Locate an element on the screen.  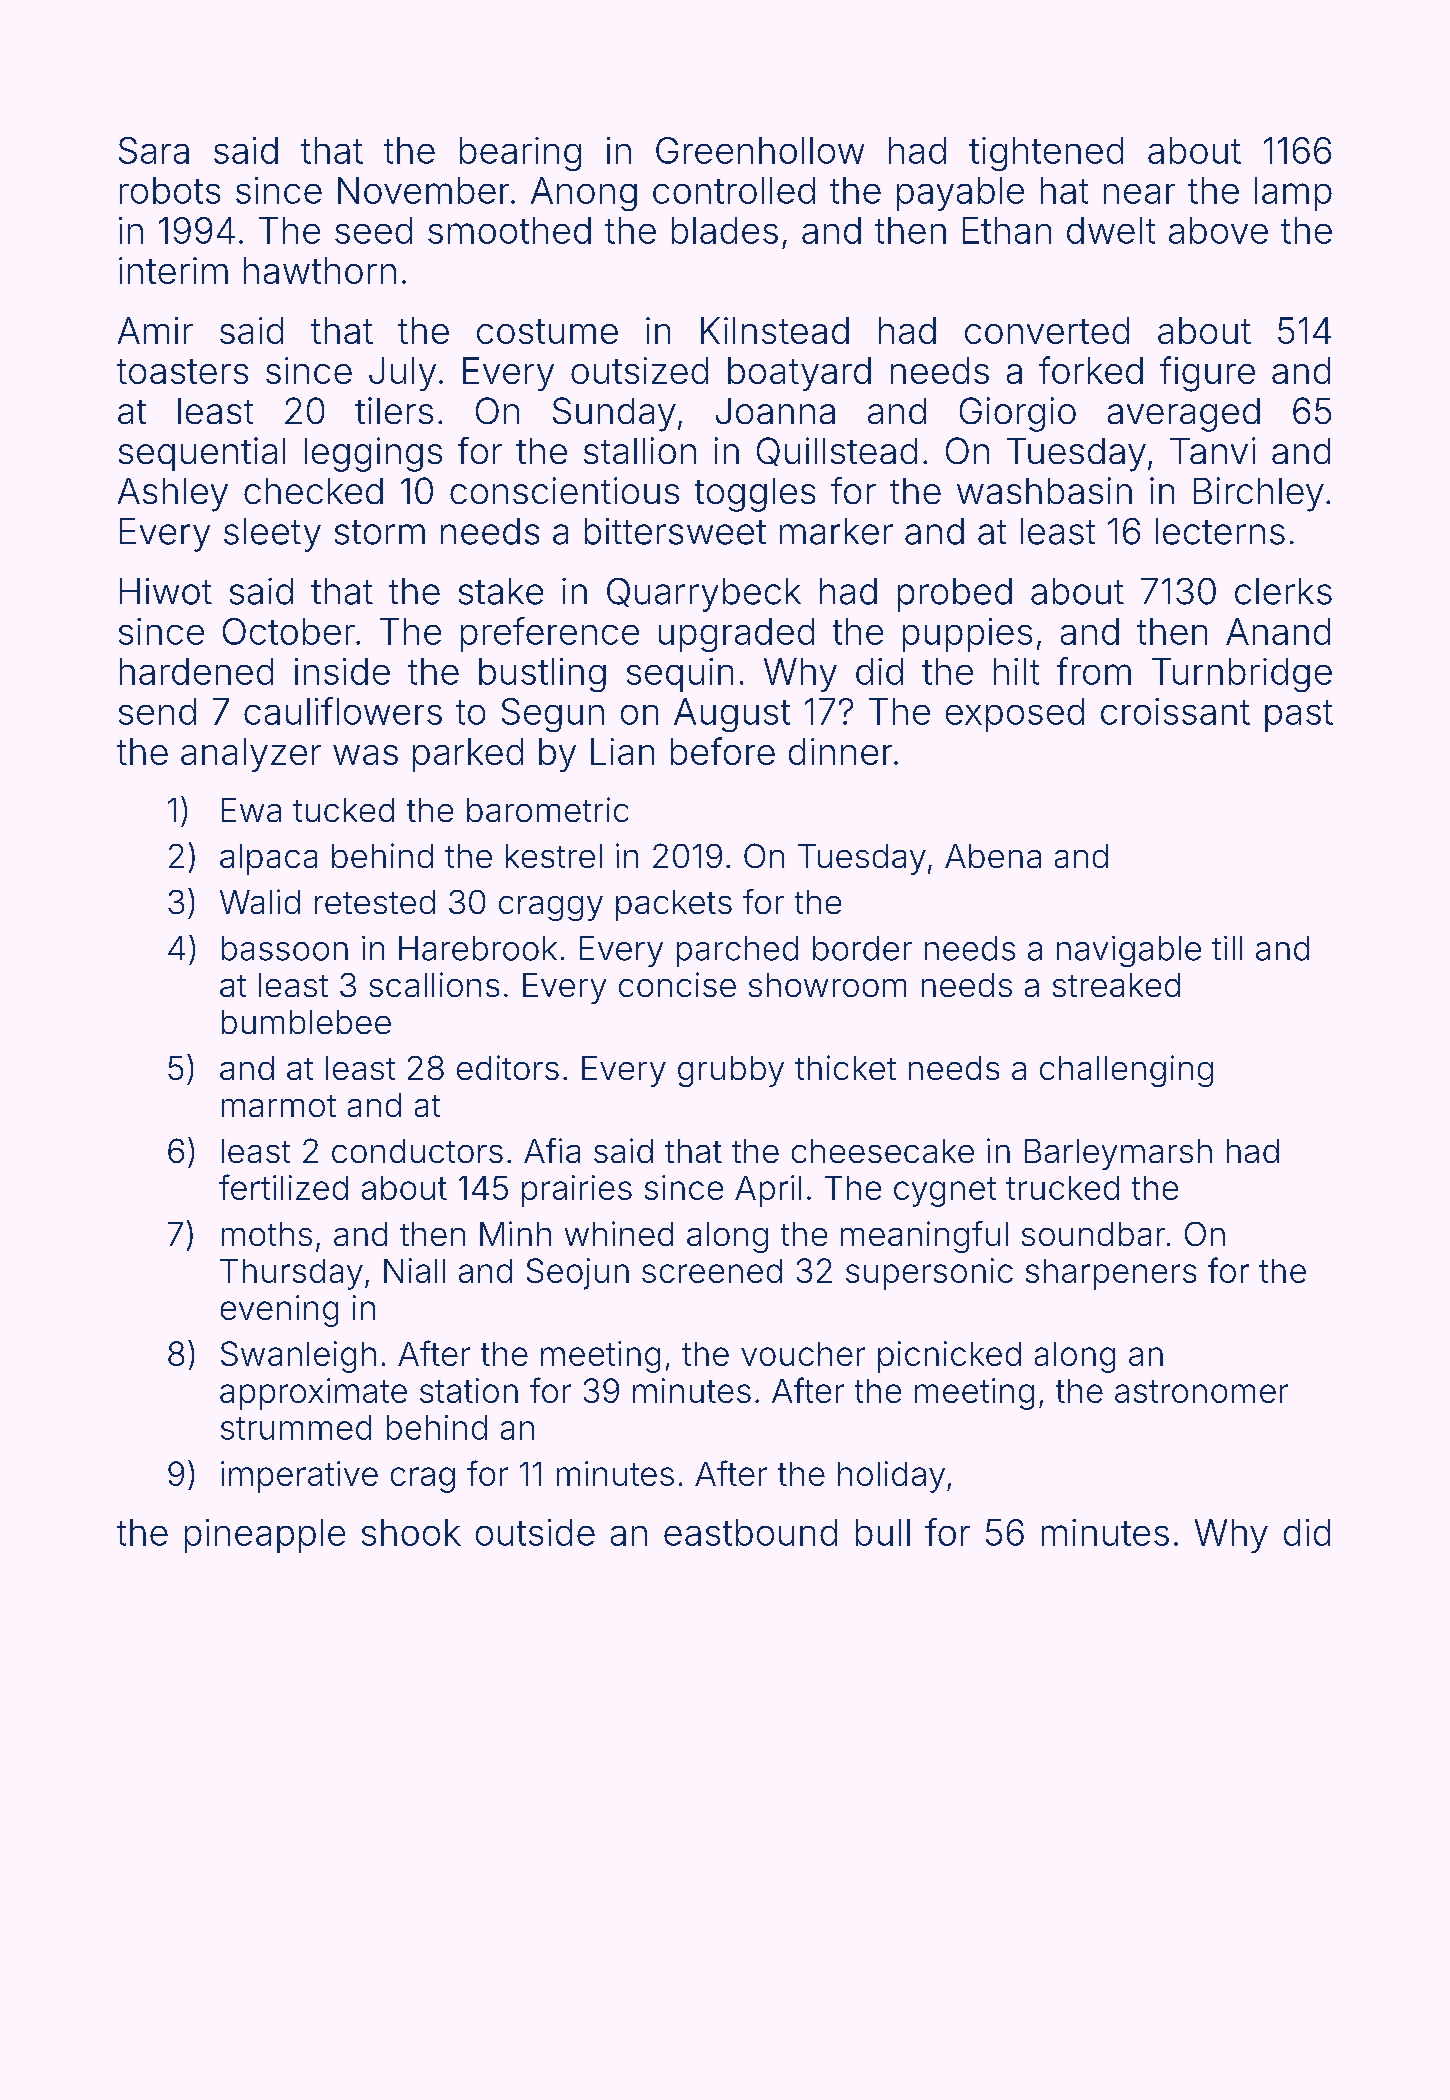
above is located at coordinates (1218, 230).
